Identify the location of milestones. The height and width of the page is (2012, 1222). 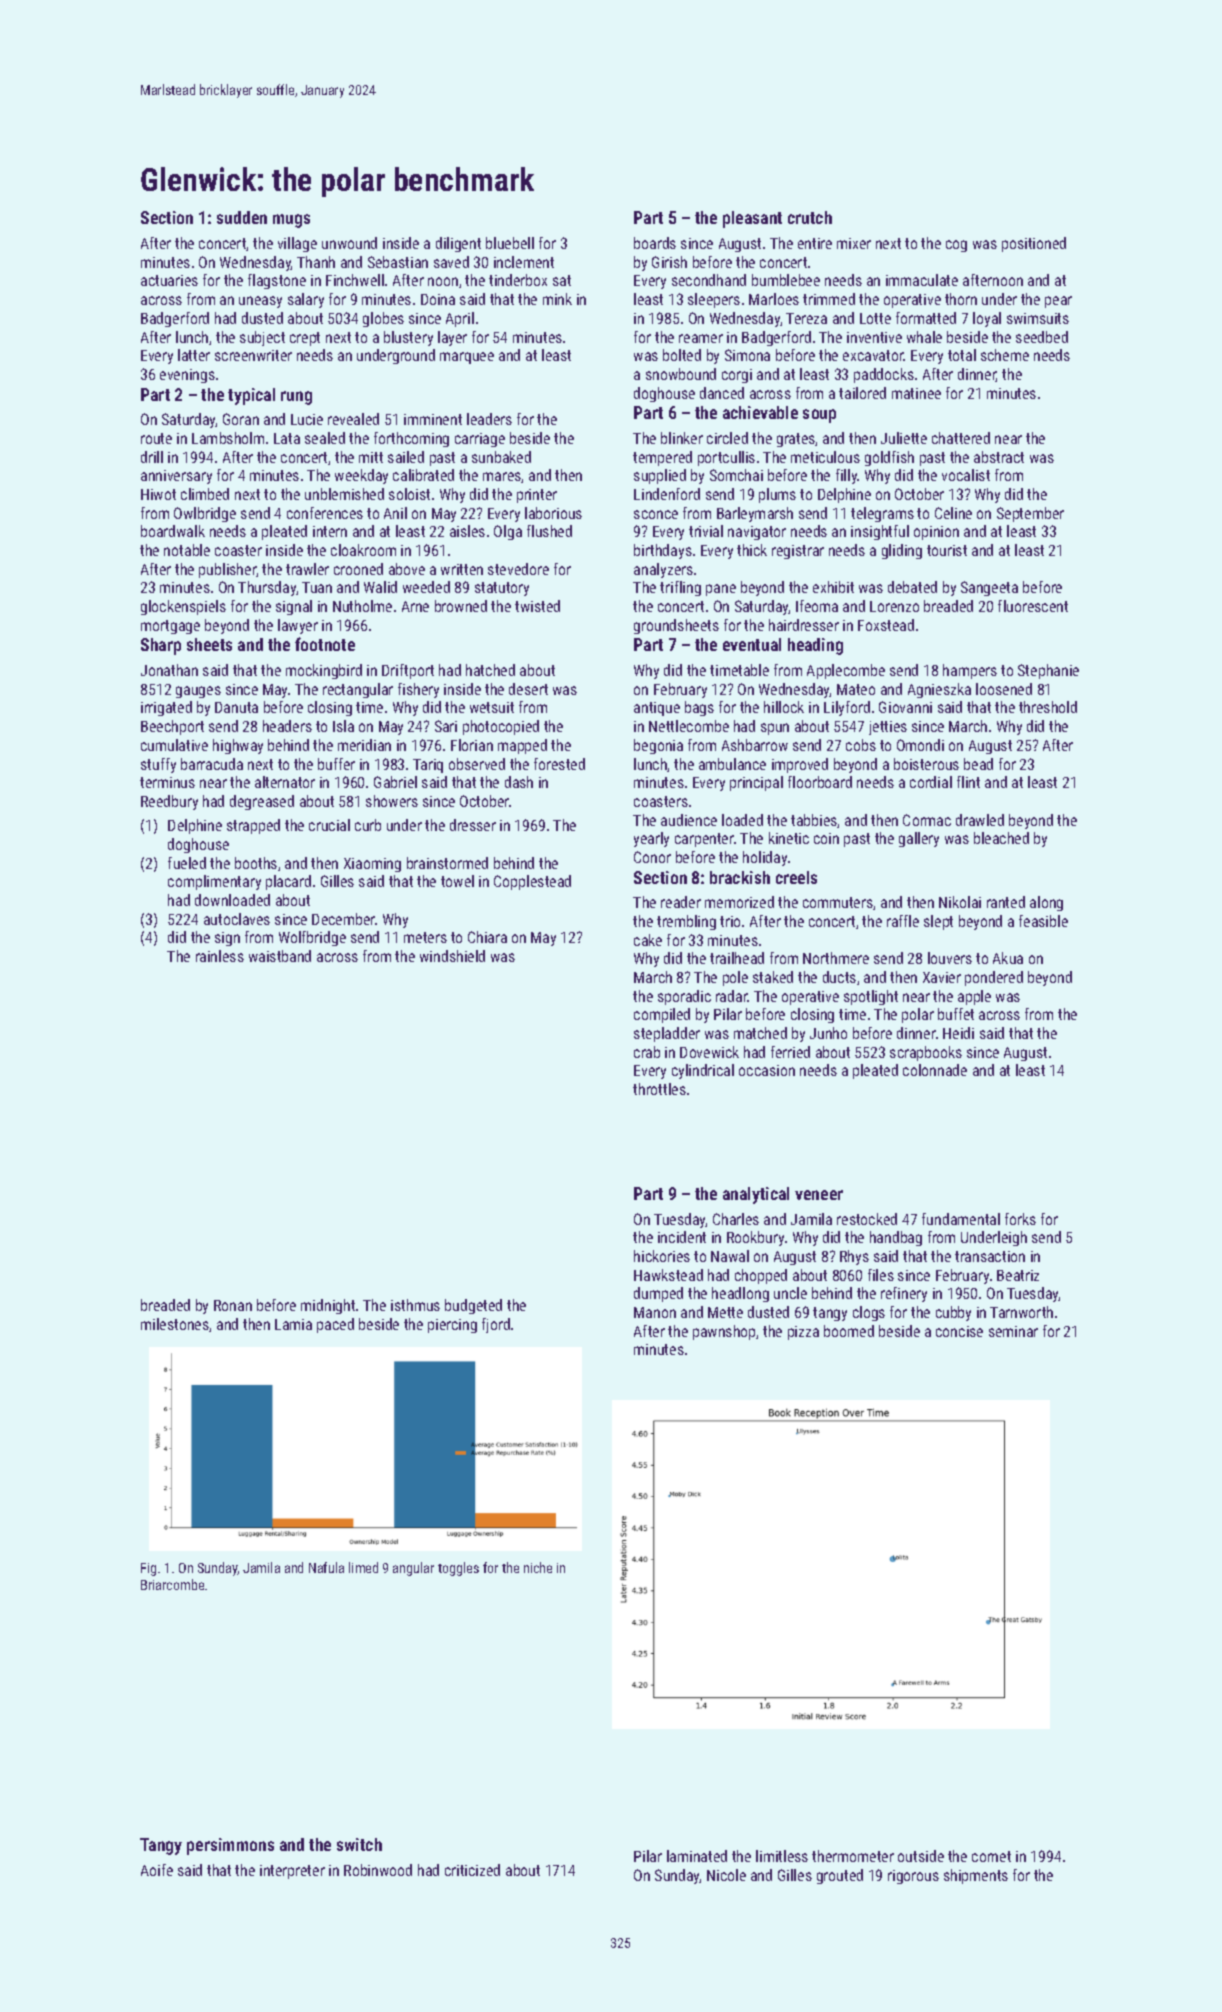
(175, 1324).
